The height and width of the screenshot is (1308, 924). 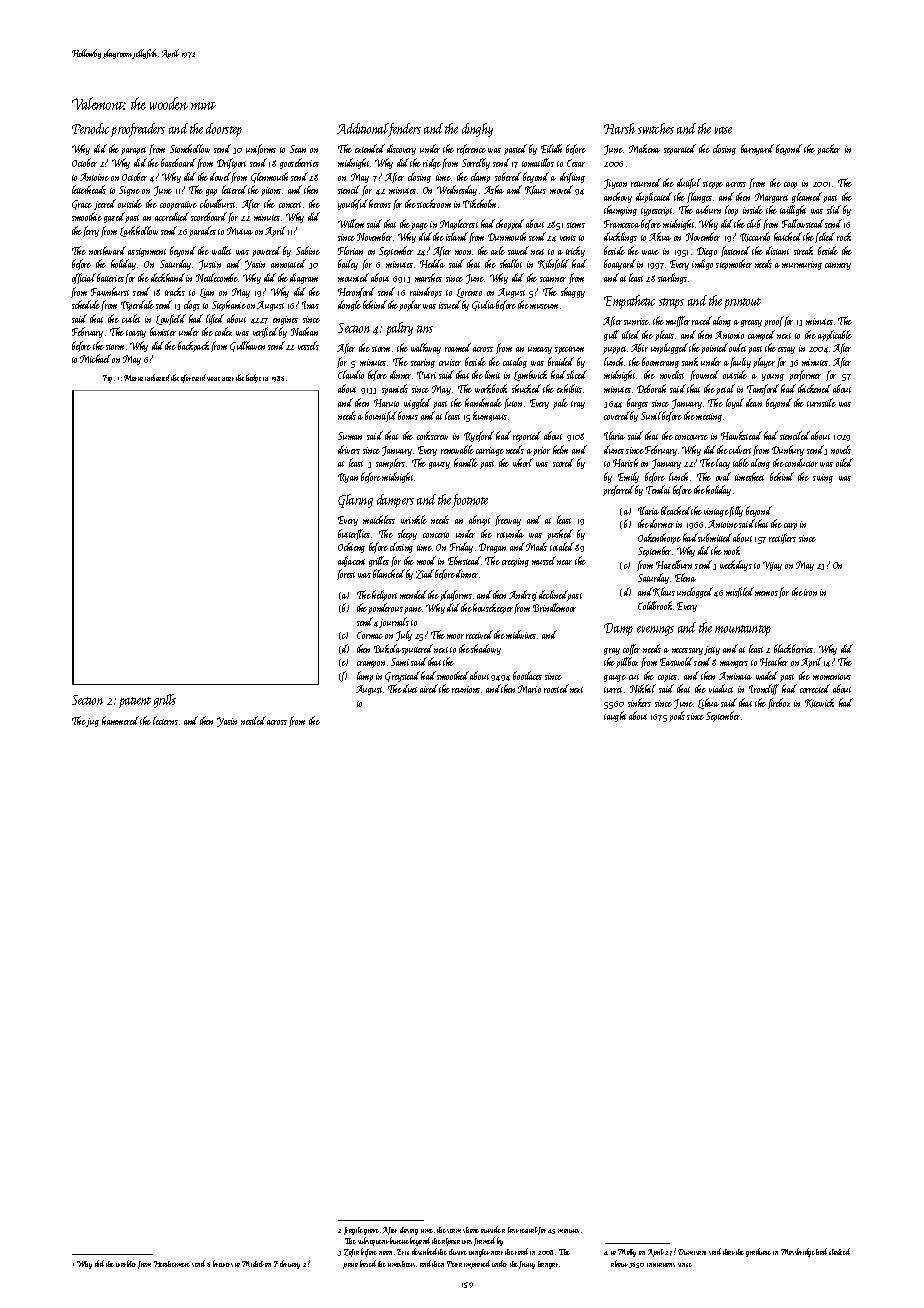 What do you see at coordinates (223, 1263) in the screenshot?
I see `brewers` at bounding box center [223, 1263].
